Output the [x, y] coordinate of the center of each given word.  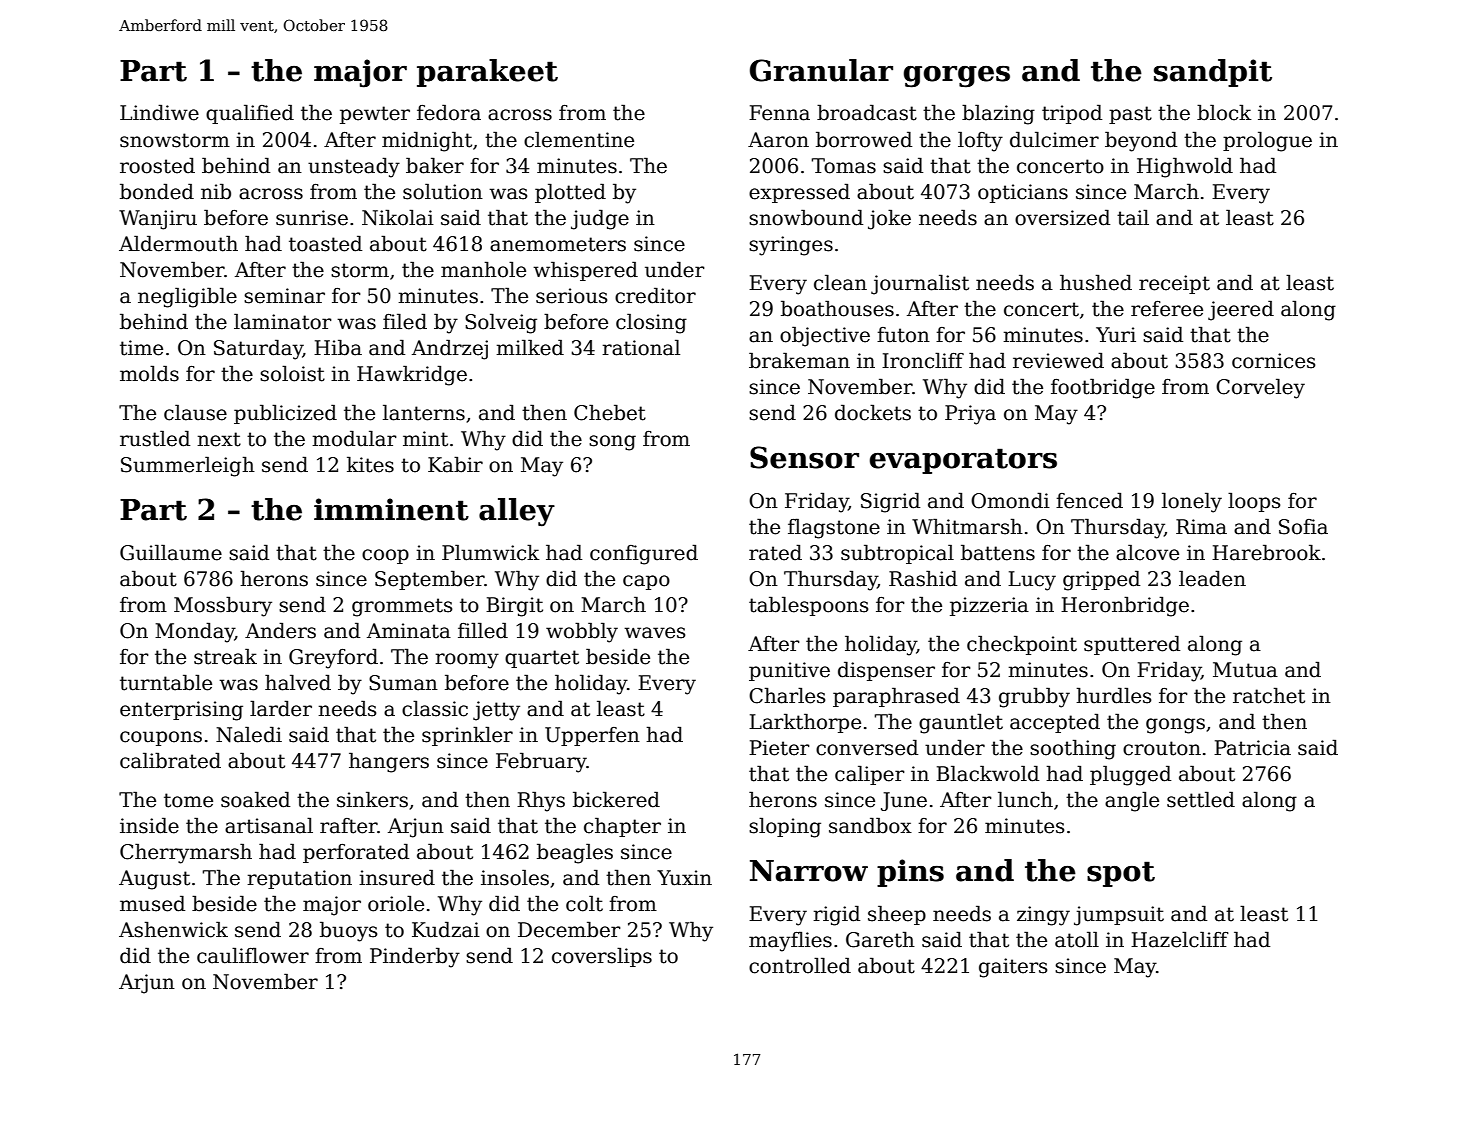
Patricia [1252, 748]
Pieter [779, 748]
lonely [1192, 502]
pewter [375, 115]
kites [370, 464]
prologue [1267, 141]
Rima [1201, 527]
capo [646, 582]
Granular [821, 70]
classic [435, 708]
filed [405, 321]
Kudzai [446, 929]
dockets [873, 412]
